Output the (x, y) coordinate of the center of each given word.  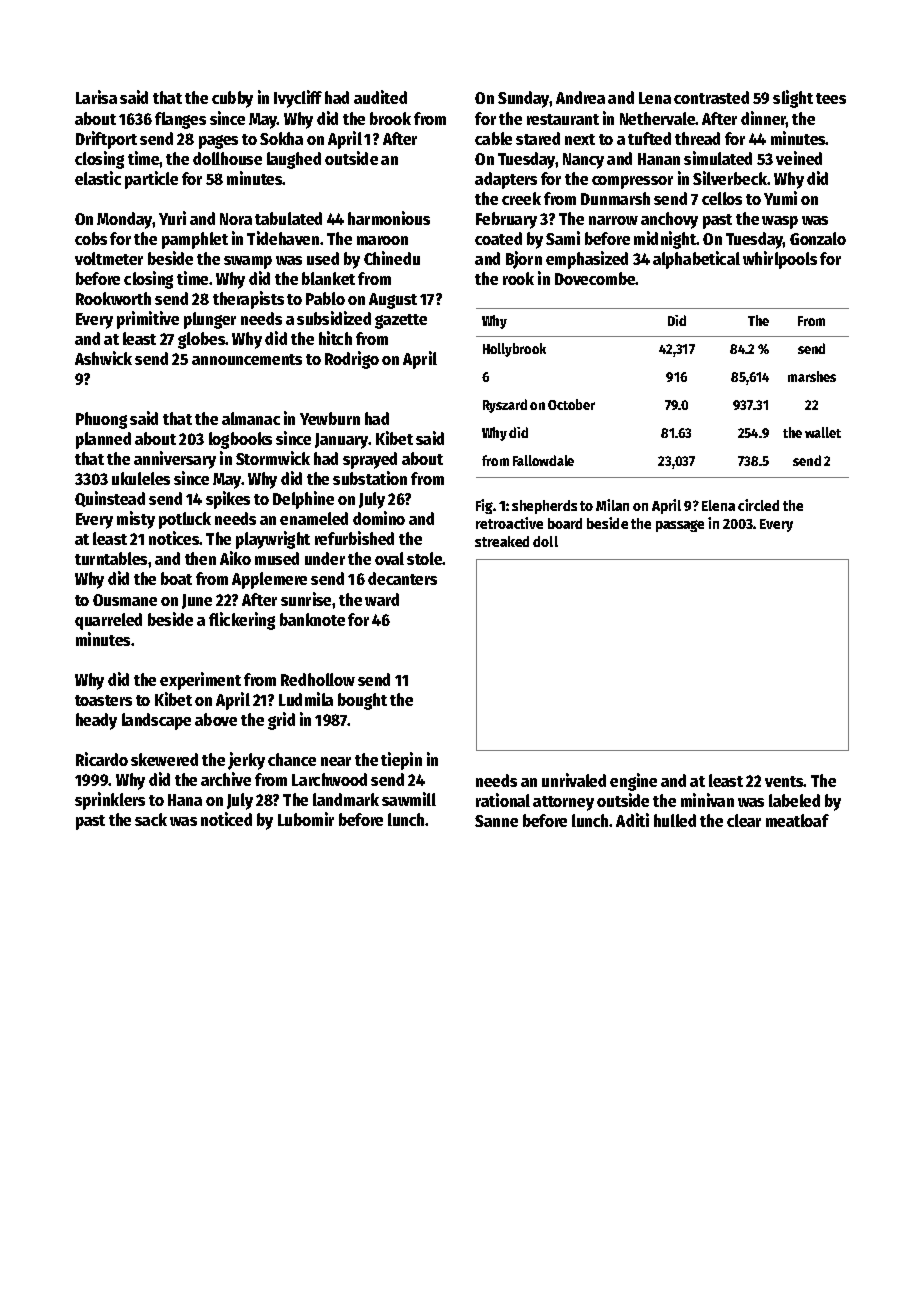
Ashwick (103, 358)
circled (758, 505)
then (200, 558)
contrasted (711, 97)
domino (379, 518)
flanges (180, 120)
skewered (164, 759)
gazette (401, 321)
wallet (823, 432)
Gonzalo (818, 238)
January (342, 441)
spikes (228, 500)
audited (380, 97)
